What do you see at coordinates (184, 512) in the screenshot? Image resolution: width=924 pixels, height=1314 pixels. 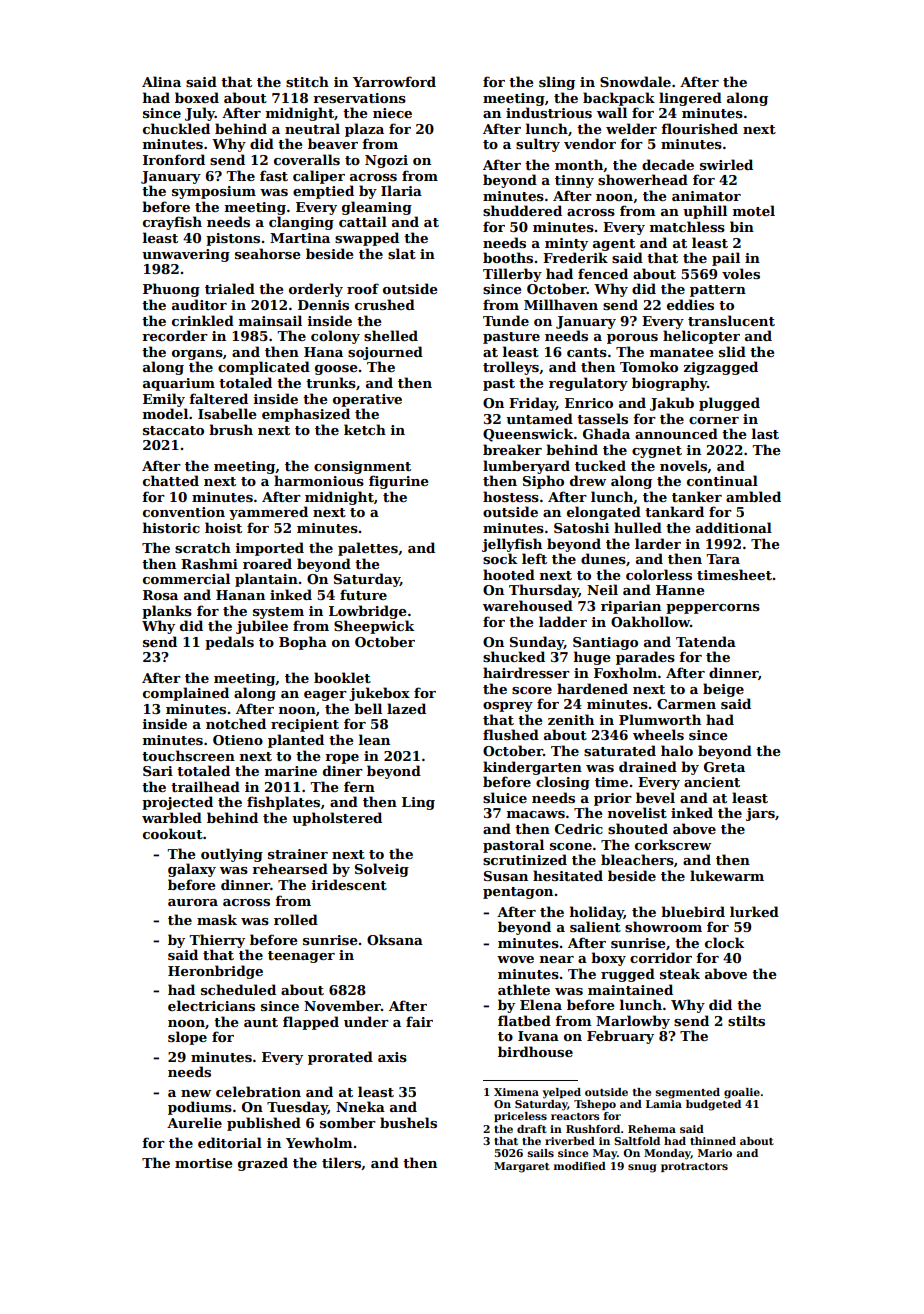 I see `convention` at bounding box center [184, 512].
